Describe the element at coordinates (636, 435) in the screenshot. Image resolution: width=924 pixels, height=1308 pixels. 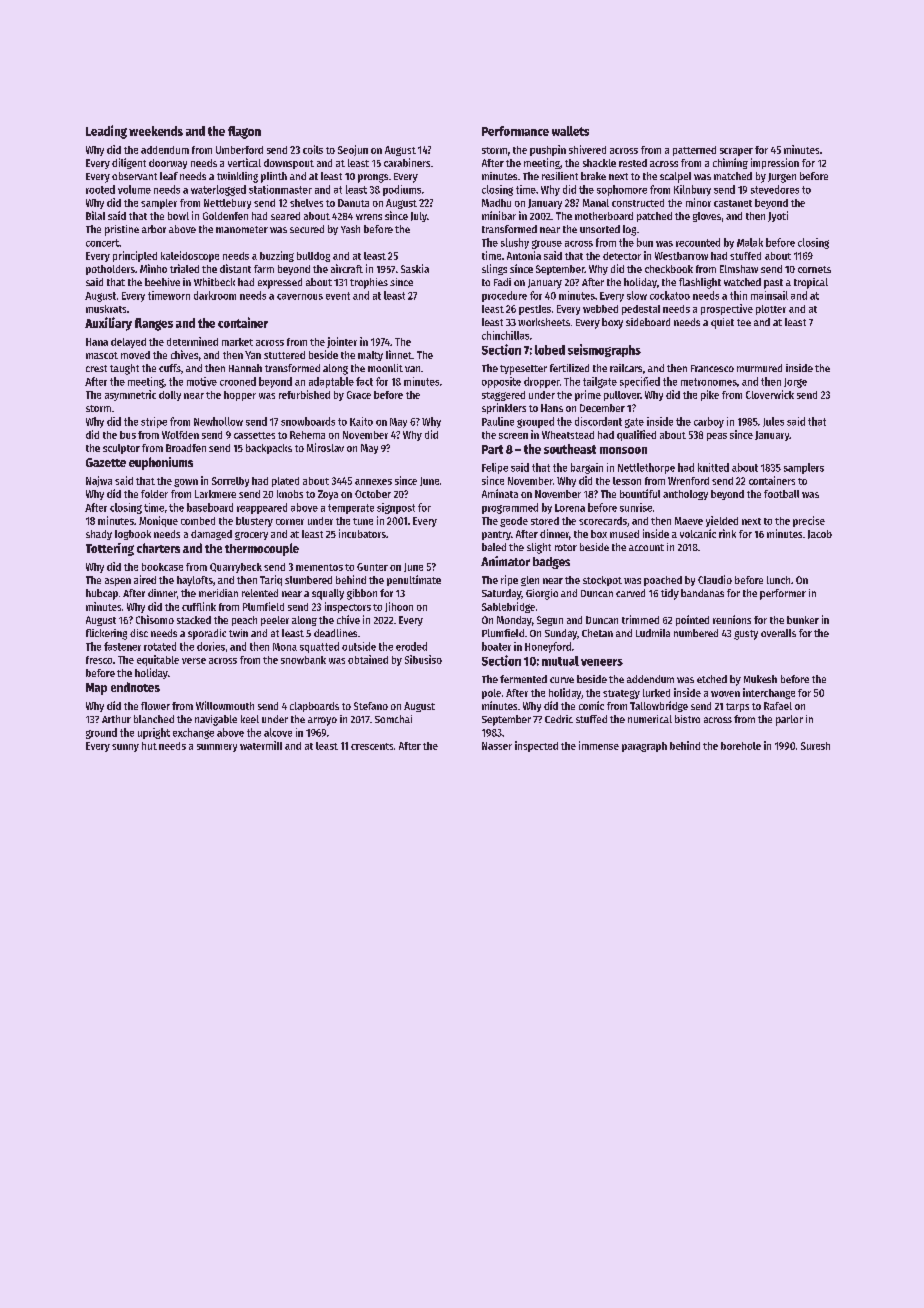
I see `qualified` at that location.
